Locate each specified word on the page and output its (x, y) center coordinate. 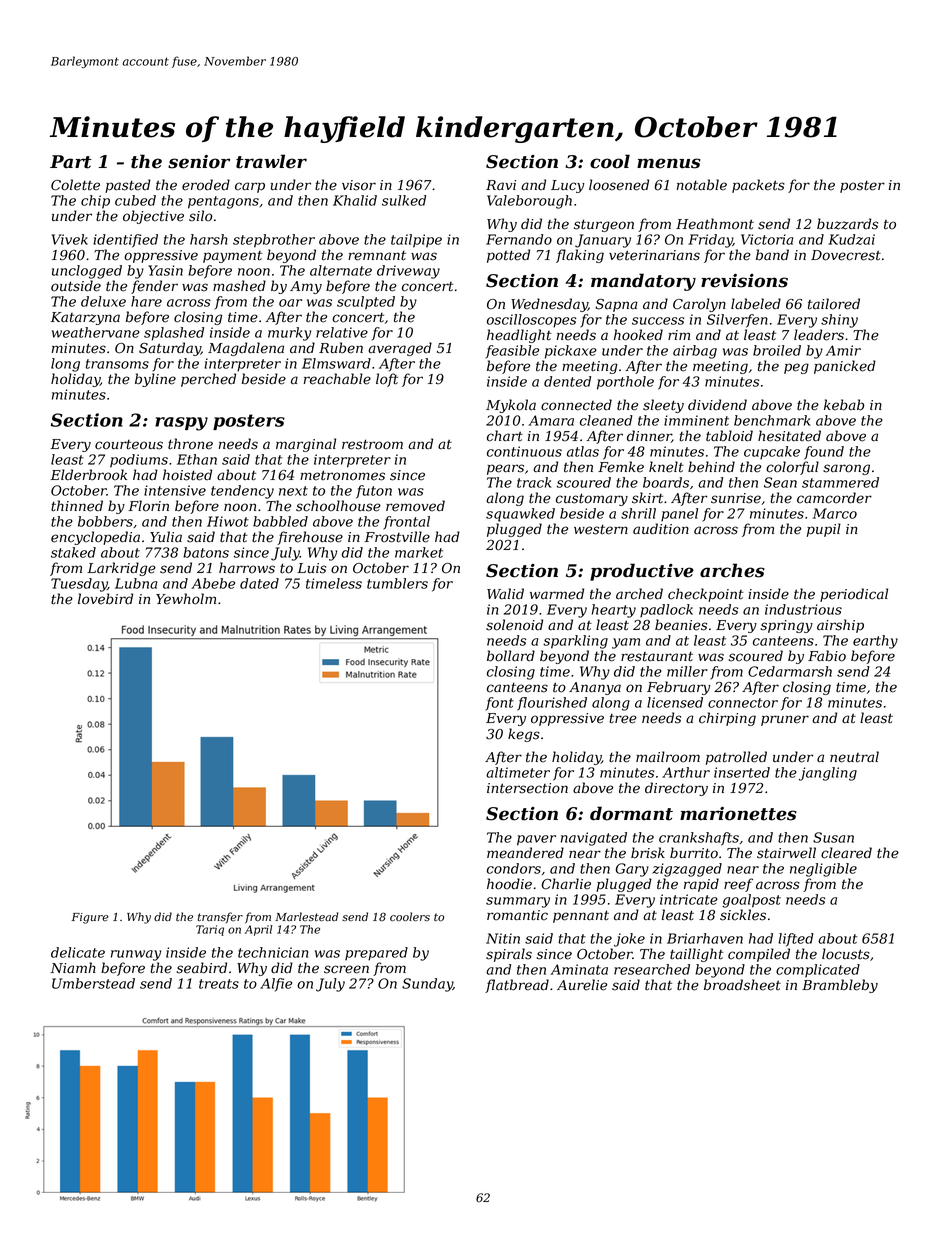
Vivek (70, 239)
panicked (845, 367)
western (601, 529)
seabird (202, 968)
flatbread (517, 986)
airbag (695, 352)
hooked (638, 335)
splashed (174, 334)
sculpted (366, 303)
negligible (823, 870)
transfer (220, 917)
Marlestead (307, 917)
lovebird (105, 599)
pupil (824, 530)
